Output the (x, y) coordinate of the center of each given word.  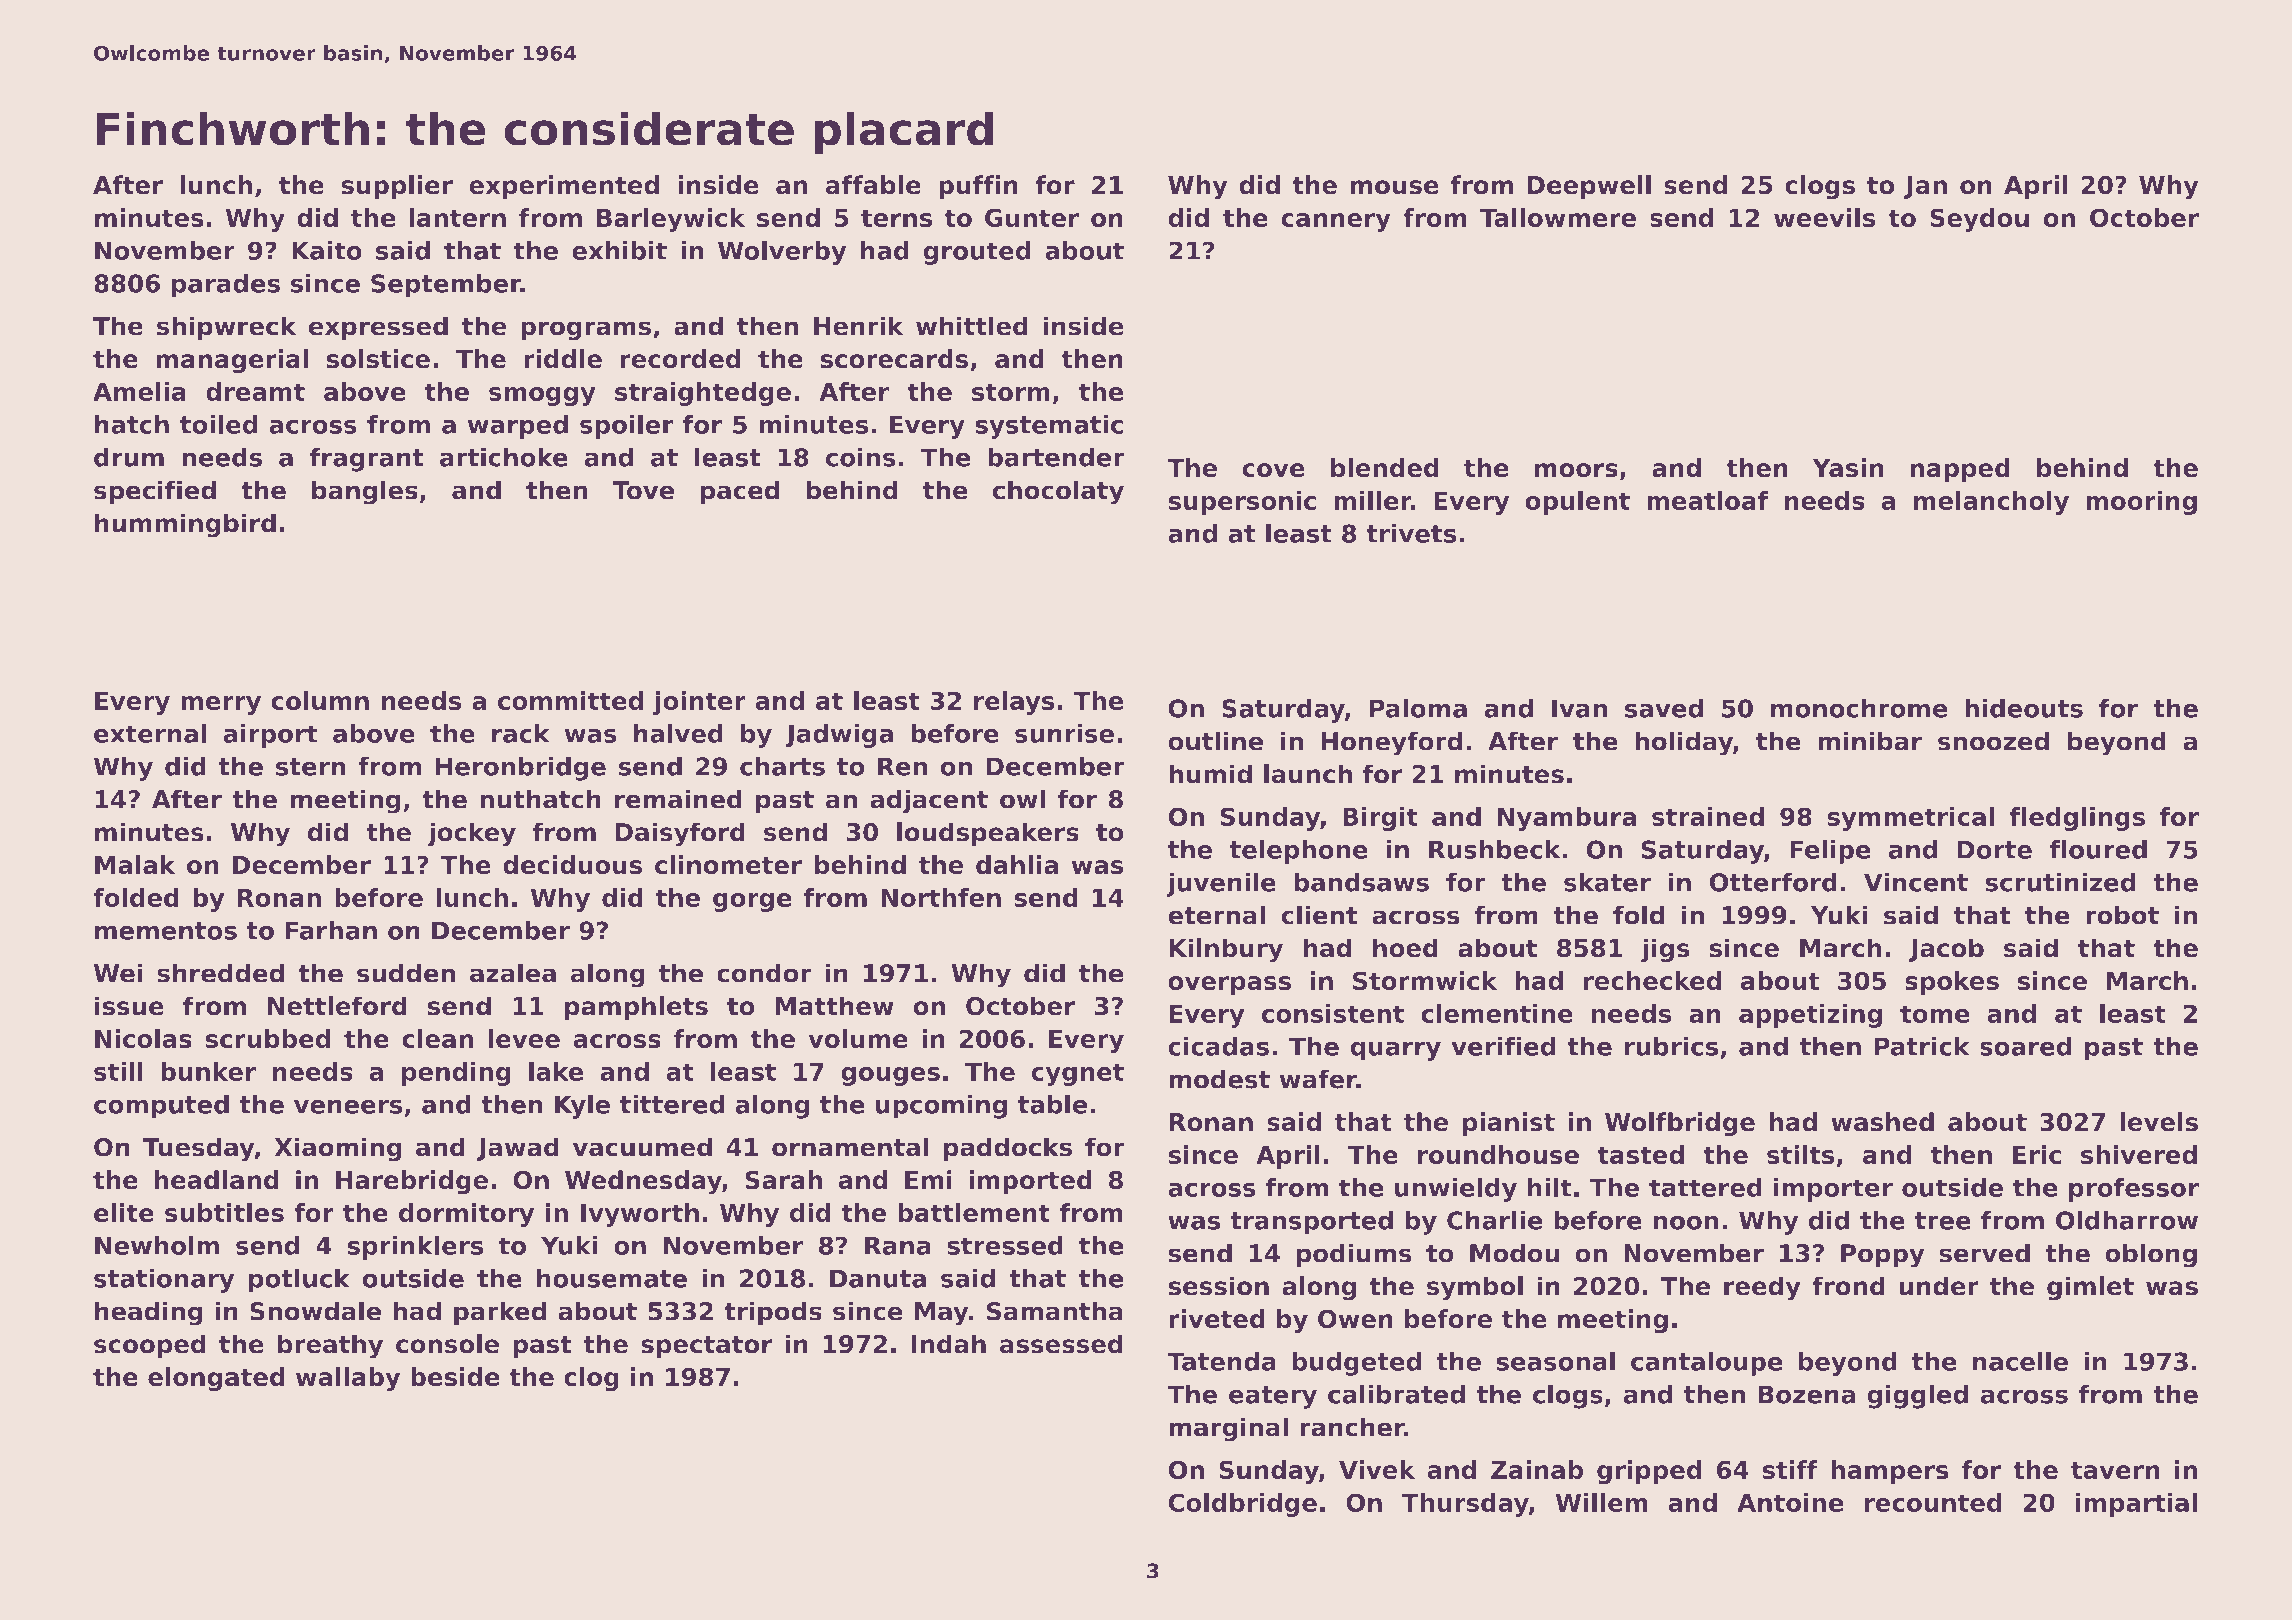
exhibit (619, 250)
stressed (1005, 1245)
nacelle (2020, 1361)
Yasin (1848, 467)
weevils (1824, 217)
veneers (348, 1107)
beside (455, 1376)
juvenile (1221, 885)
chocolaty (1058, 492)
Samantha (1055, 1311)
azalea (513, 973)
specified (155, 492)
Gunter (1032, 217)
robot (2122, 915)
